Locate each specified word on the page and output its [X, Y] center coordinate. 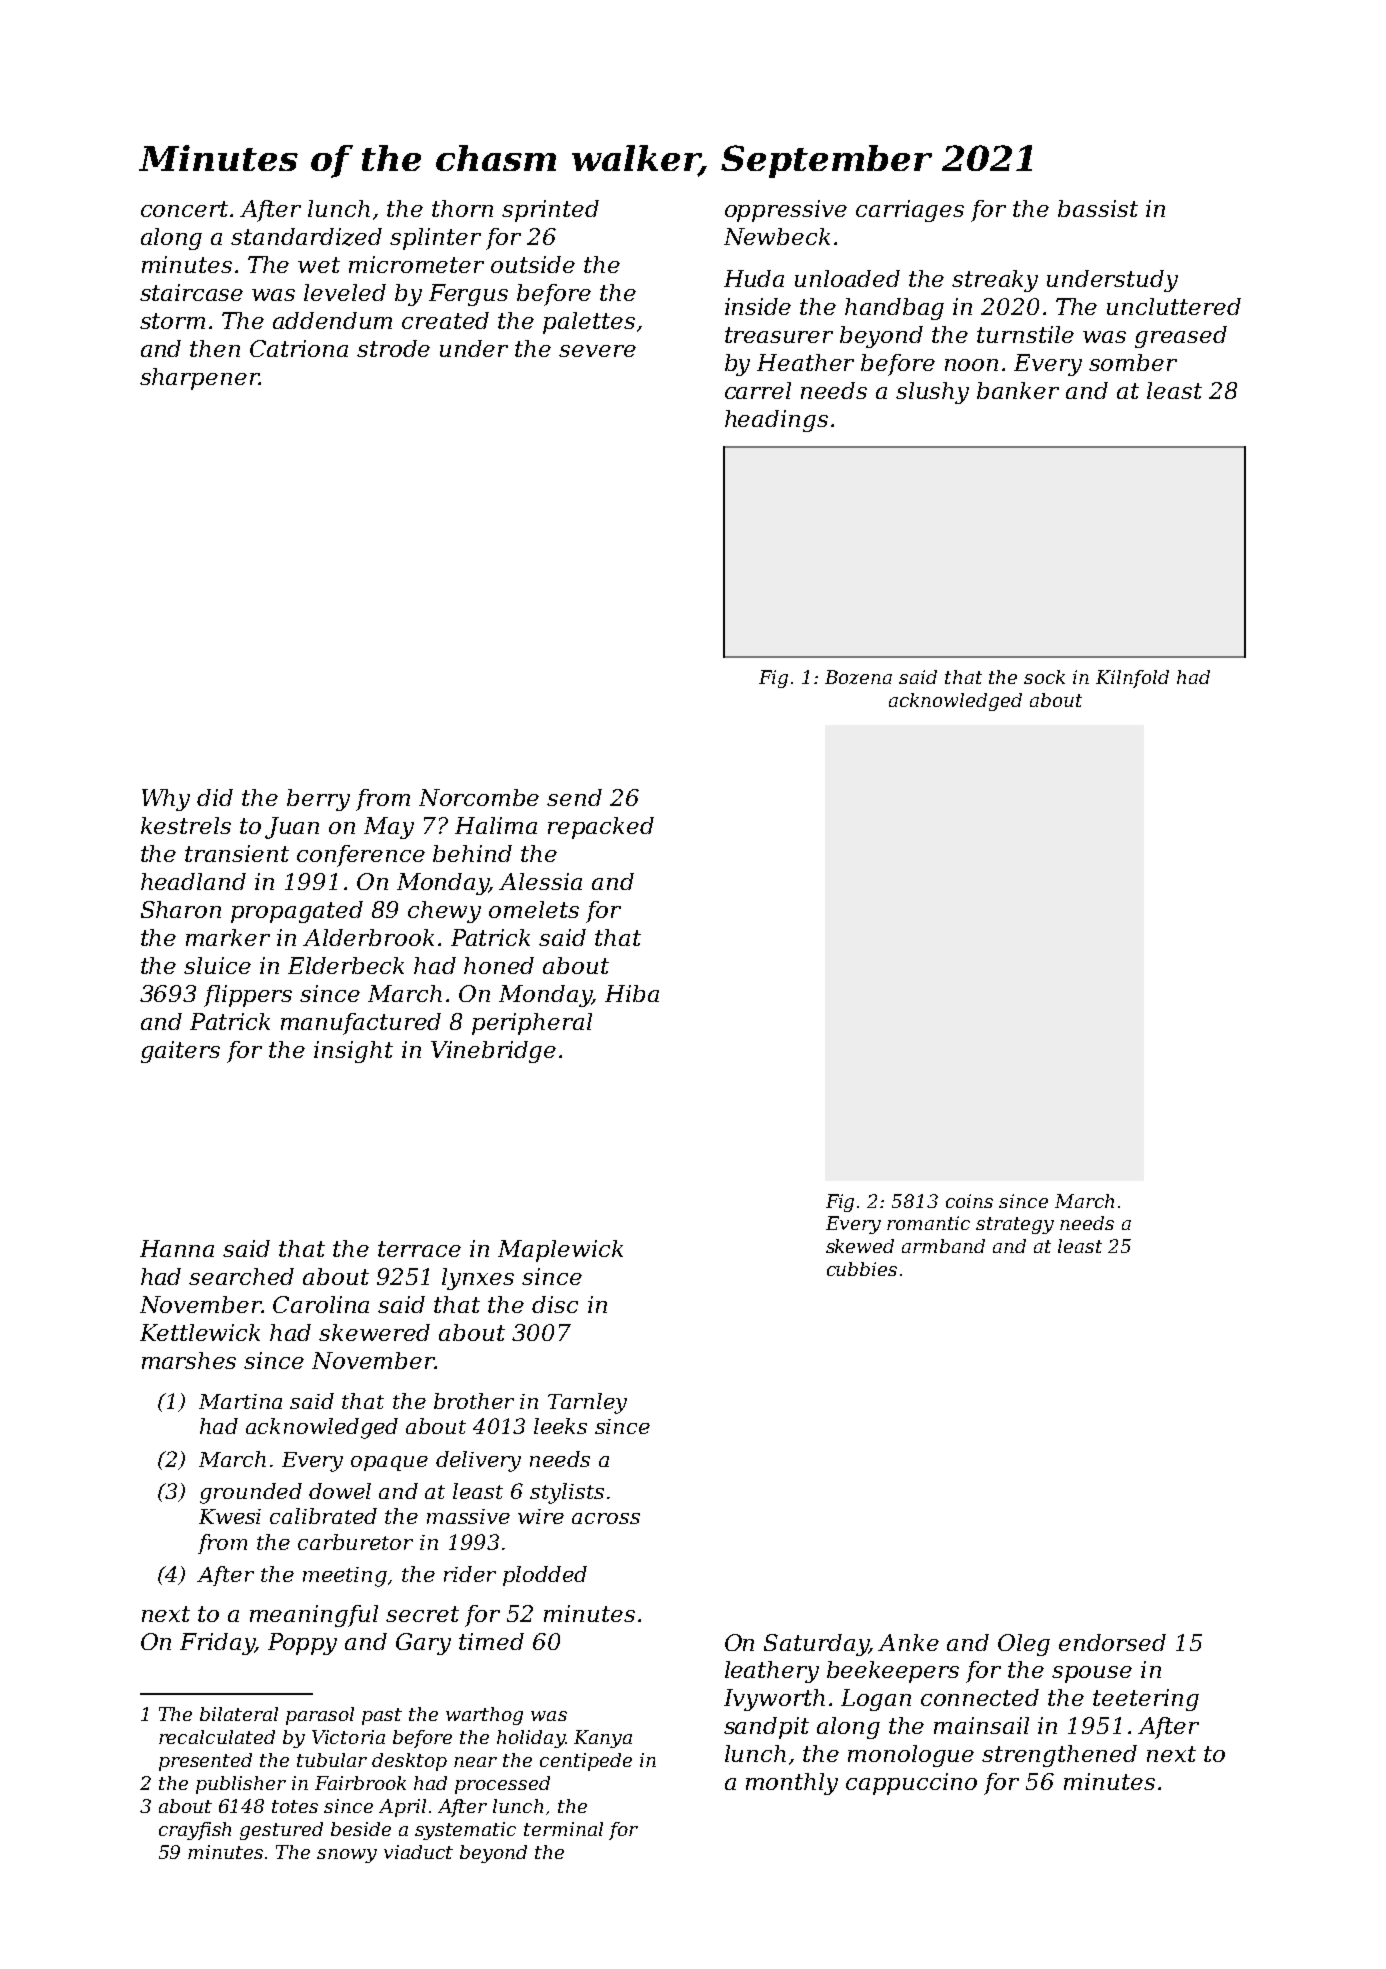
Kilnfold [1132, 679]
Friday [217, 1644]
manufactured [361, 1024]
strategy [1015, 1225]
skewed [860, 1246]
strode [393, 348]
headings [776, 421]
